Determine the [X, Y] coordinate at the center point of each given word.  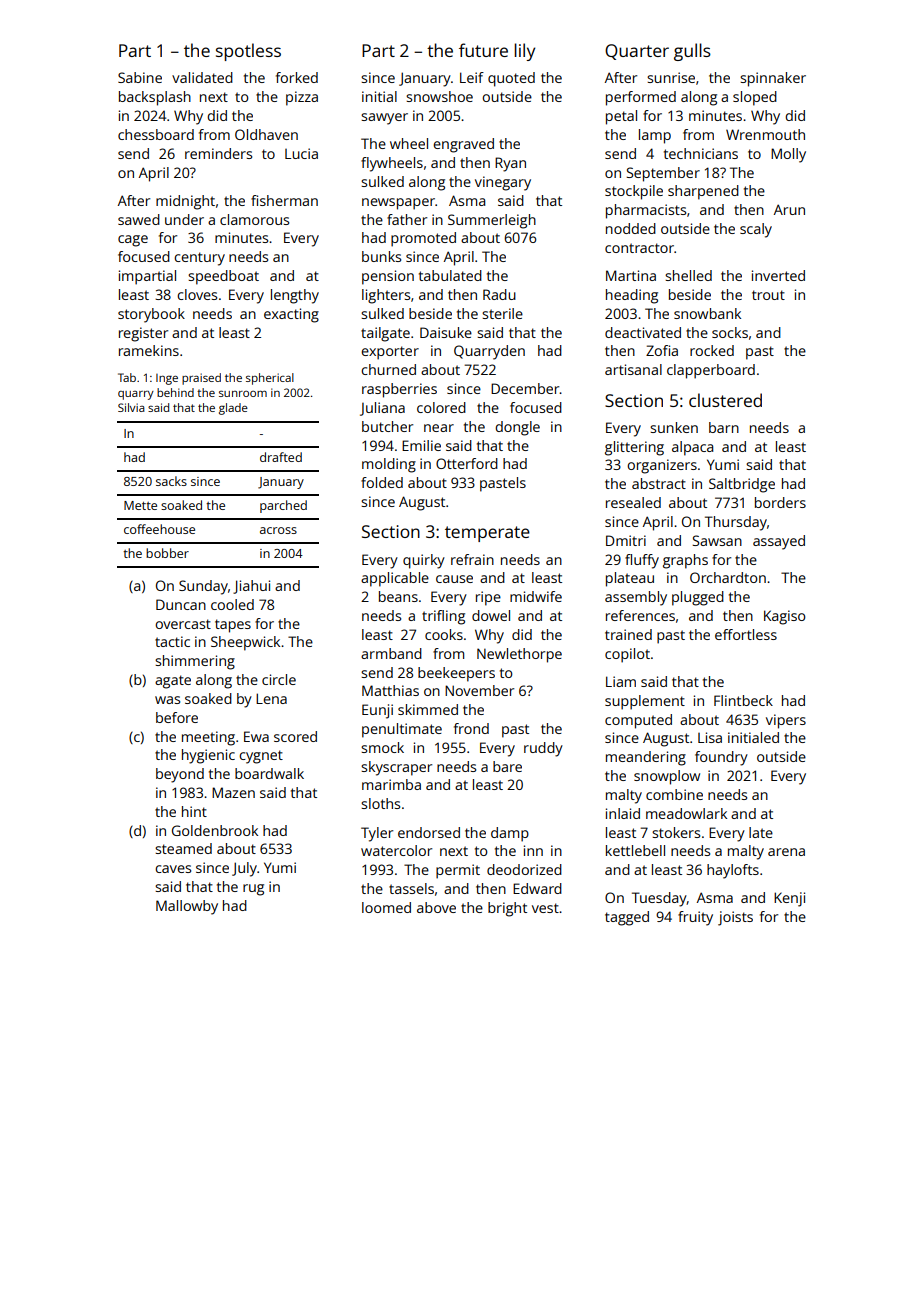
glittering [634, 448]
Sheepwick [245, 643]
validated [202, 77]
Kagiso [785, 617]
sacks [171, 481]
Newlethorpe [519, 655]
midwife [536, 596]
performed [641, 98]
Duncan [181, 604]
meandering [646, 758]
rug [253, 890]
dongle [517, 428]
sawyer [384, 119]
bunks [381, 256]
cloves [197, 294]
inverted [778, 275]
